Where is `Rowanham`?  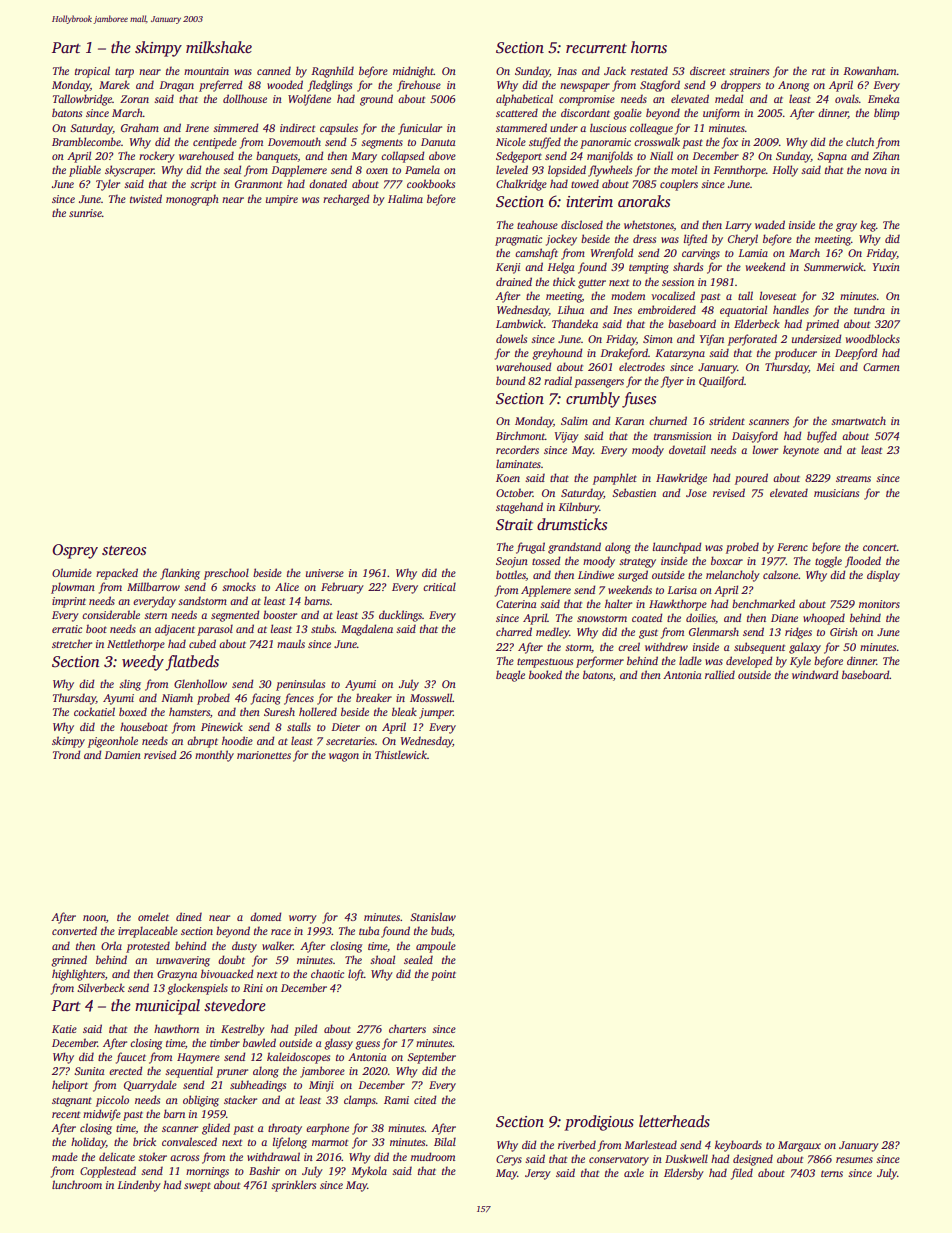
Rowanham is located at coordinates (870, 70).
